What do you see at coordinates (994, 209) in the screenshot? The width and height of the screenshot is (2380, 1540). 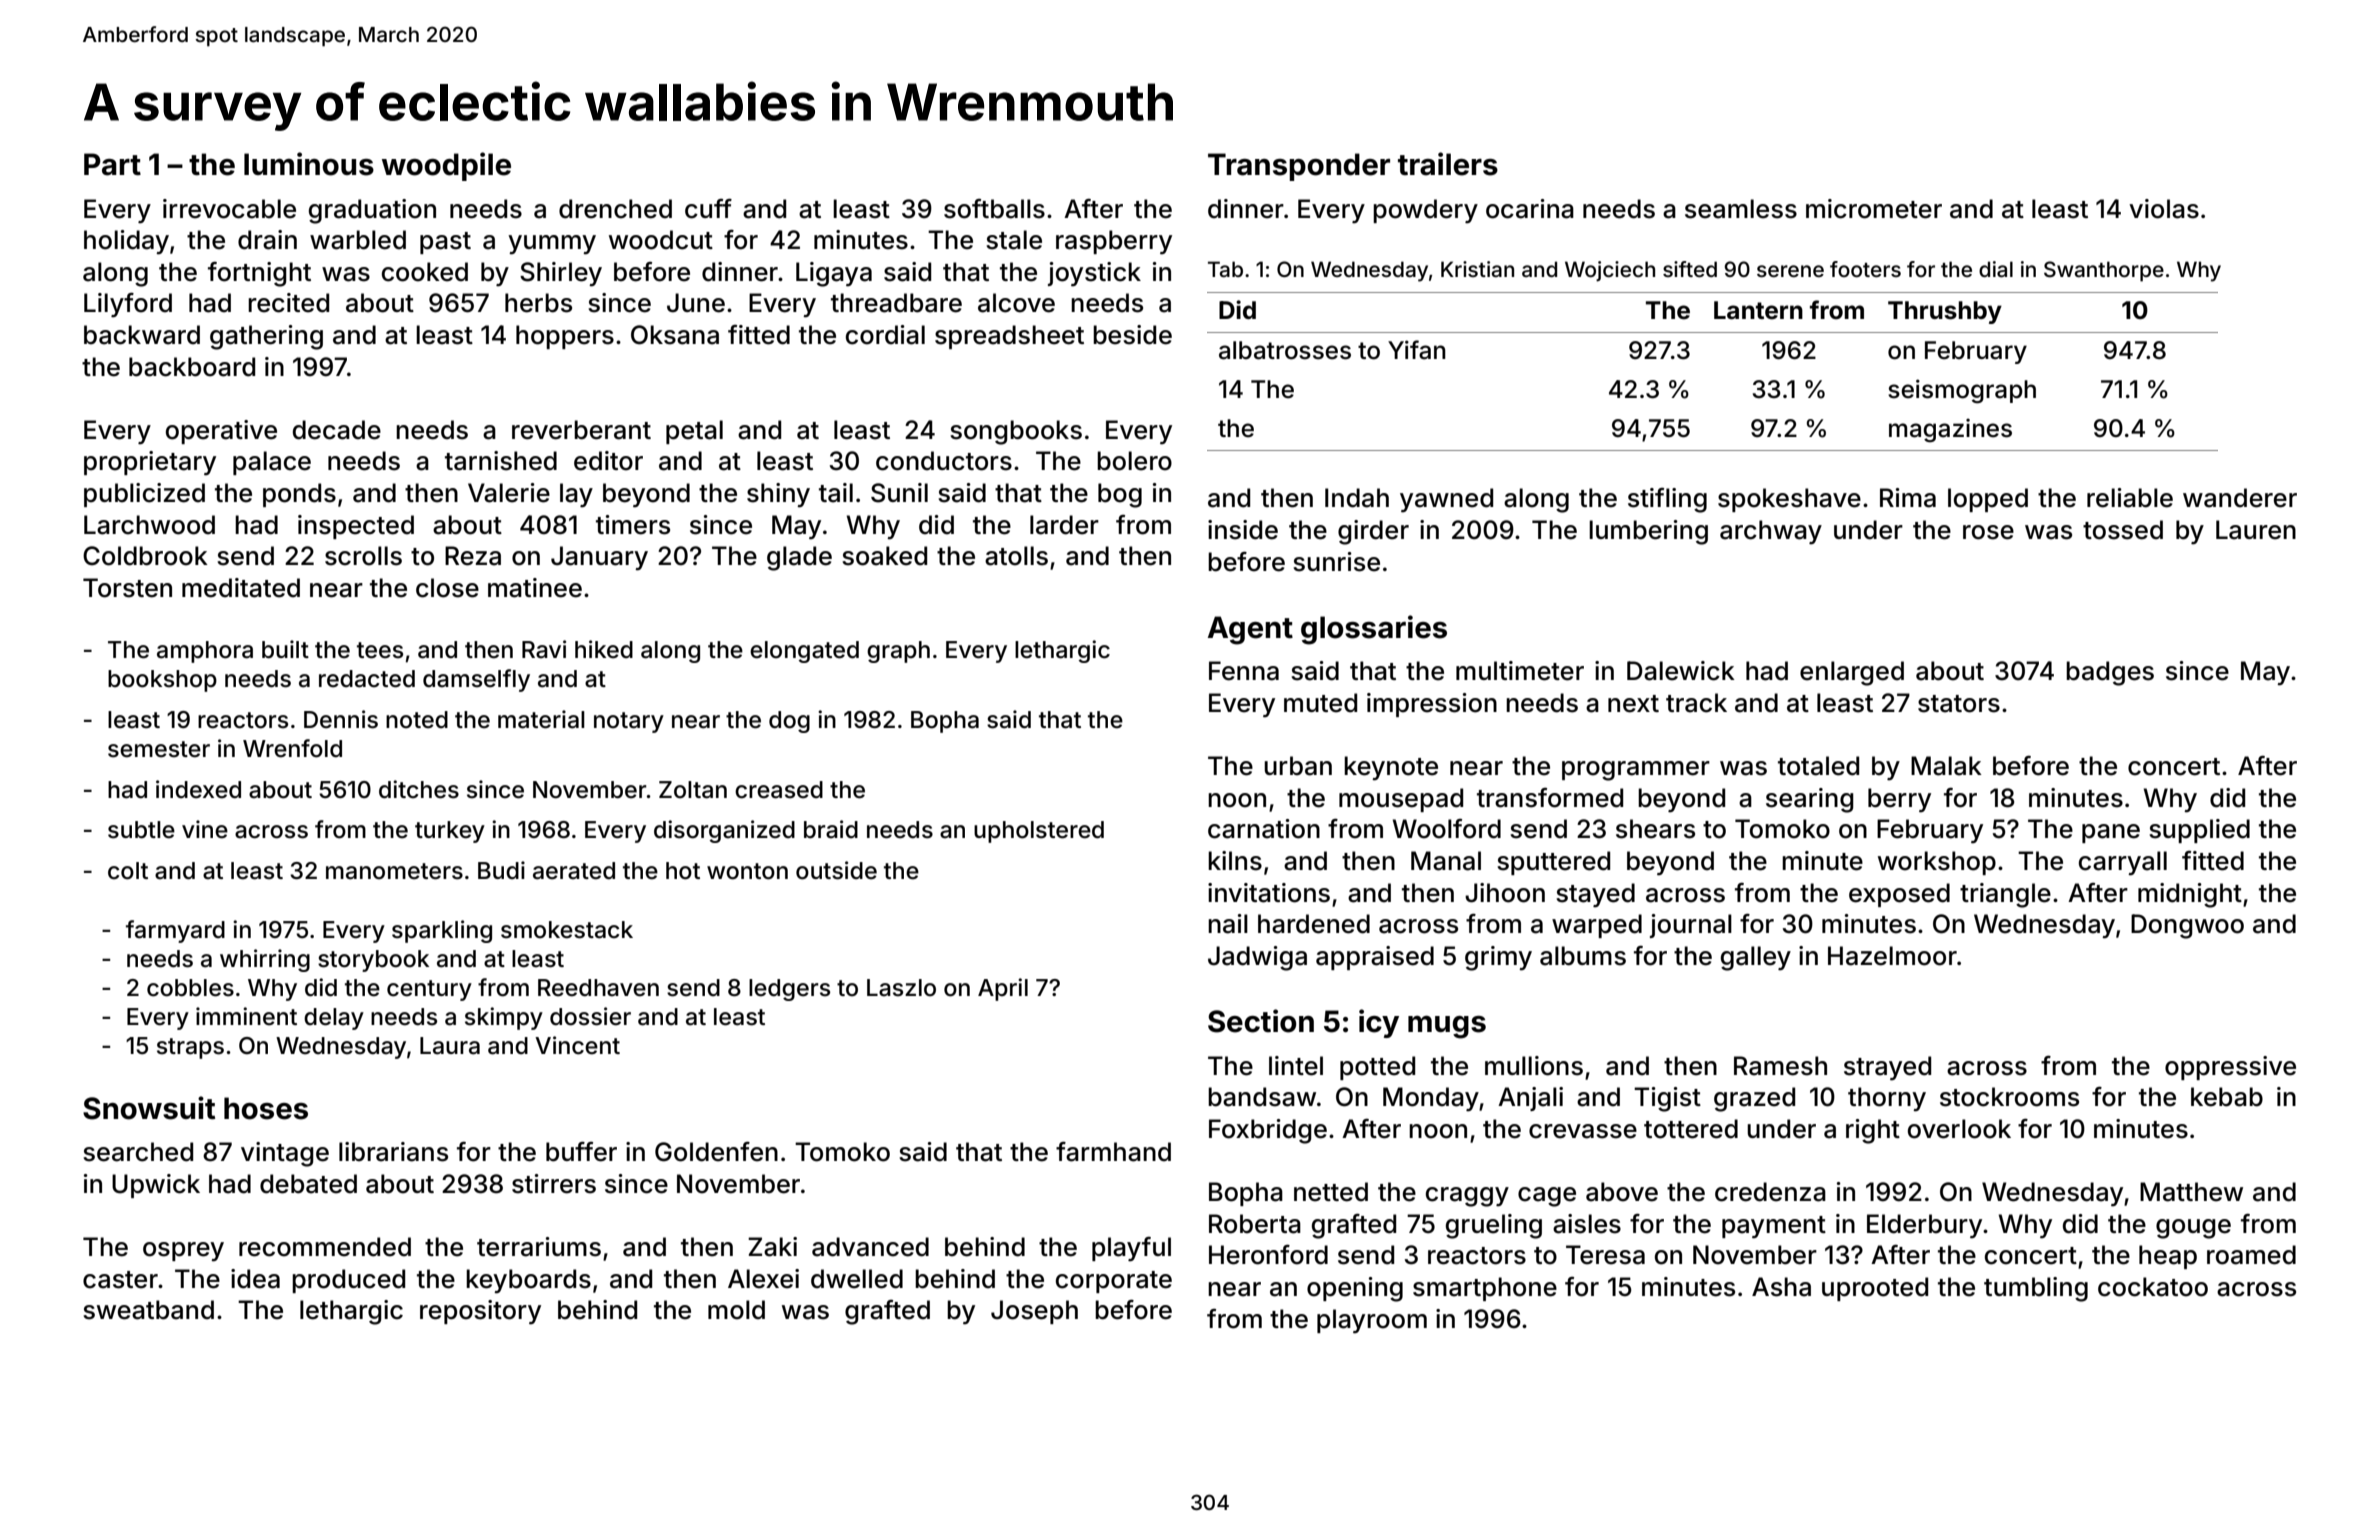 I see `softballs` at bounding box center [994, 209].
